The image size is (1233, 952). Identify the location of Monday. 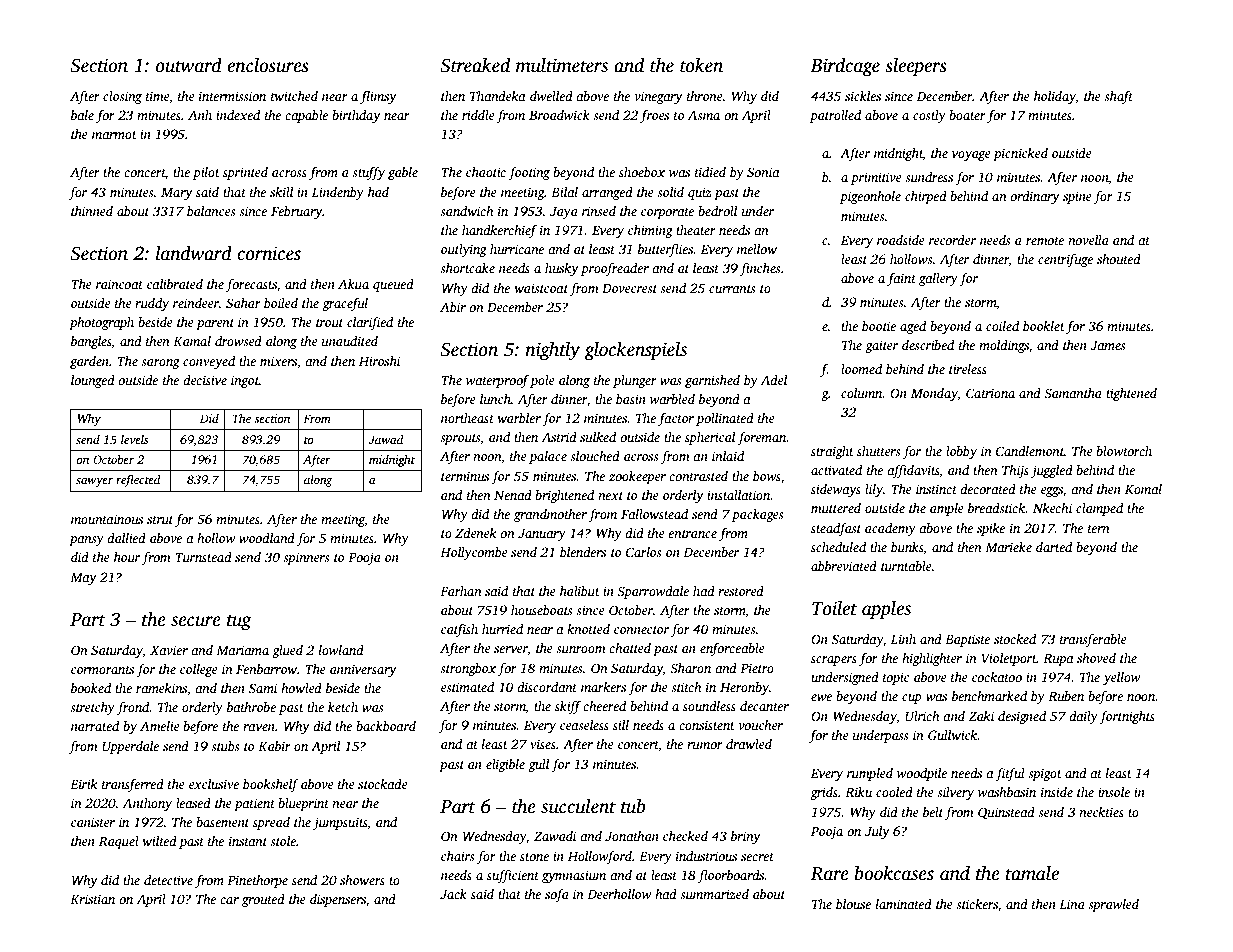
(934, 394).
